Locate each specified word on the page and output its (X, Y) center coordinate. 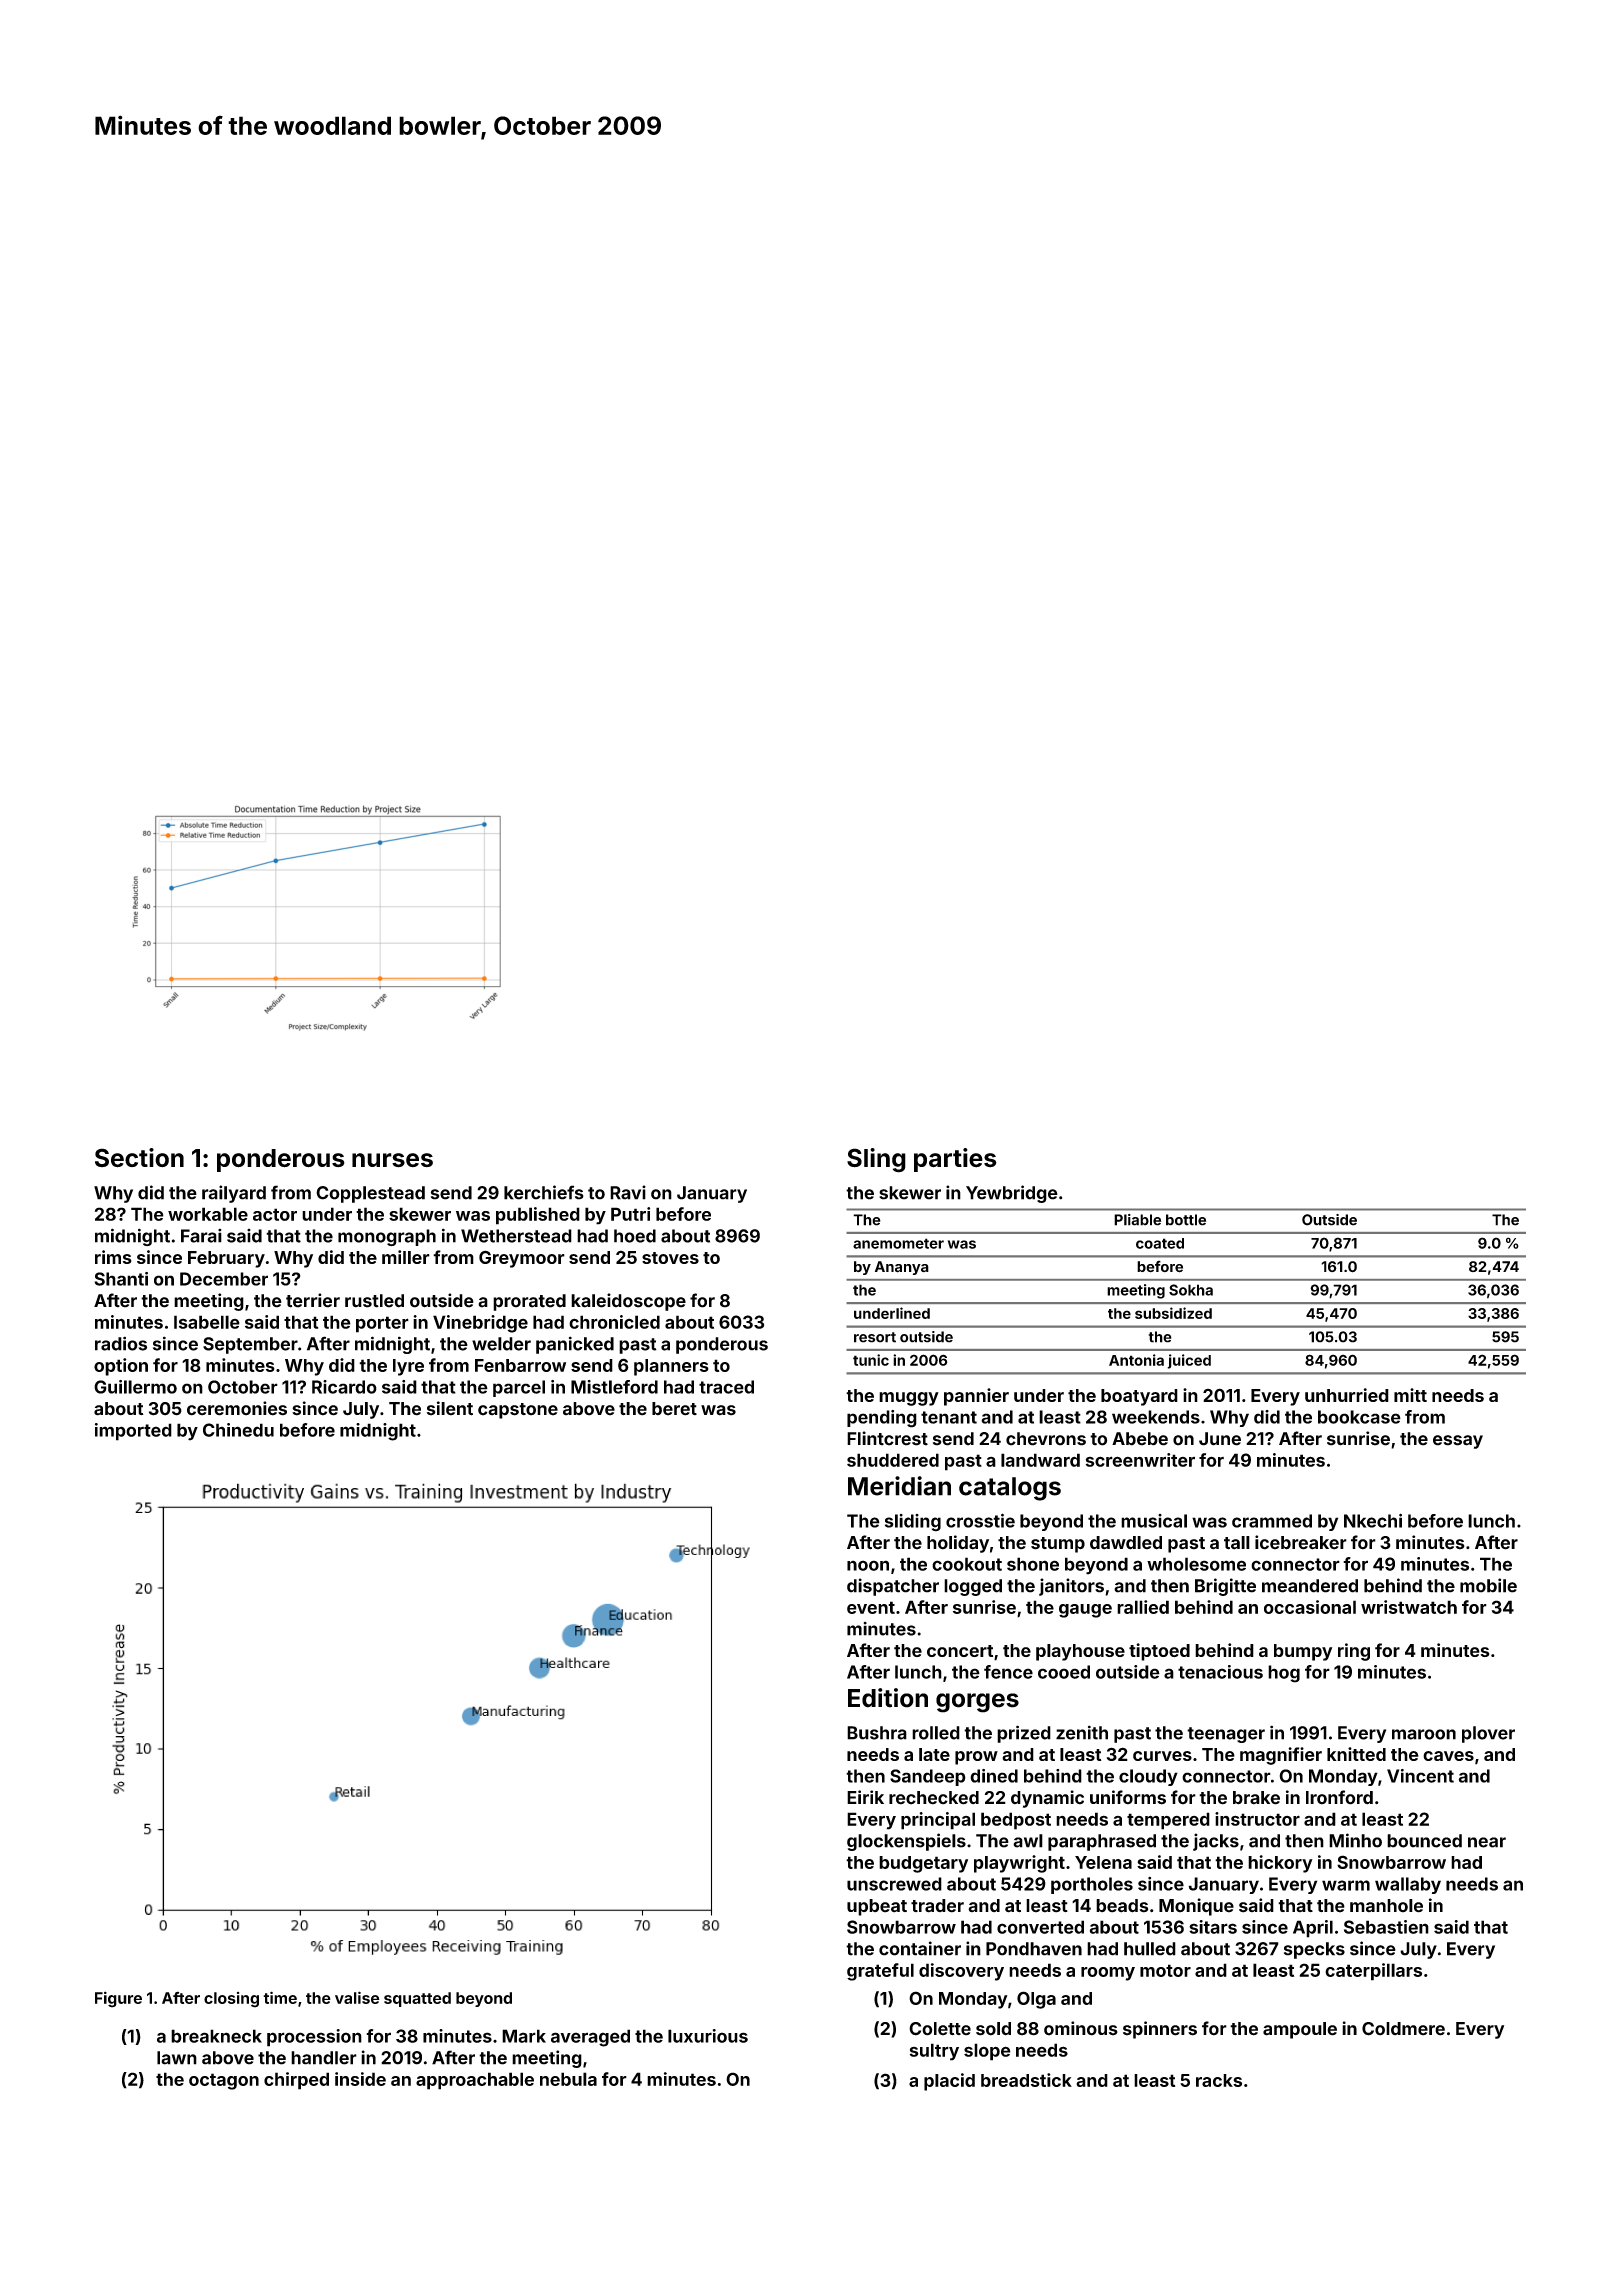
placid (949, 2082)
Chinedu (238, 1430)
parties (955, 1160)
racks (1219, 2080)
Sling (876, 1160)
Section (139, 1158)
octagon (224, 2081)
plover (1488, 1734)
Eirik (865, 1797)
